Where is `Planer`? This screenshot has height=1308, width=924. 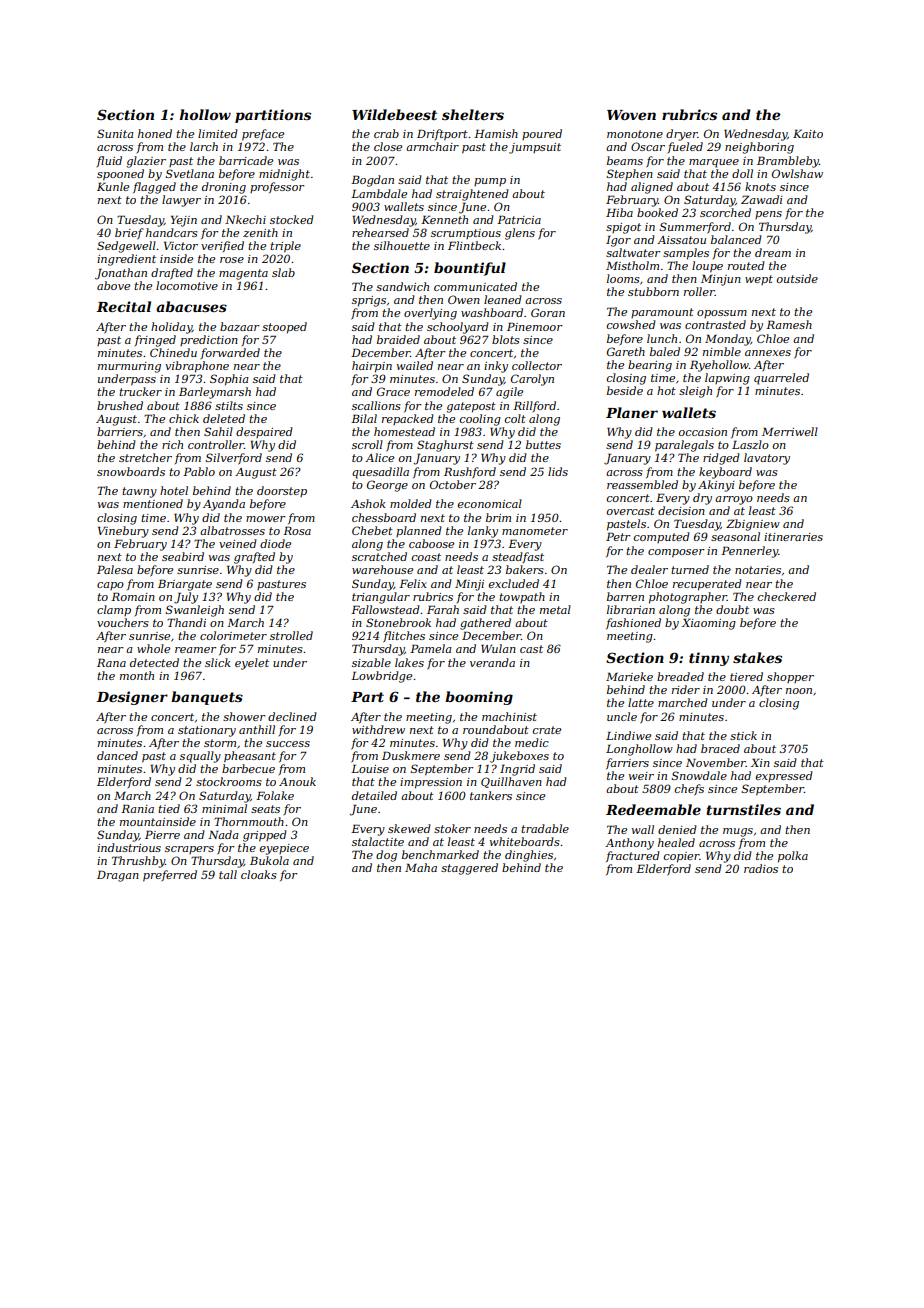 Planer is located at coordinates (632, 412).
